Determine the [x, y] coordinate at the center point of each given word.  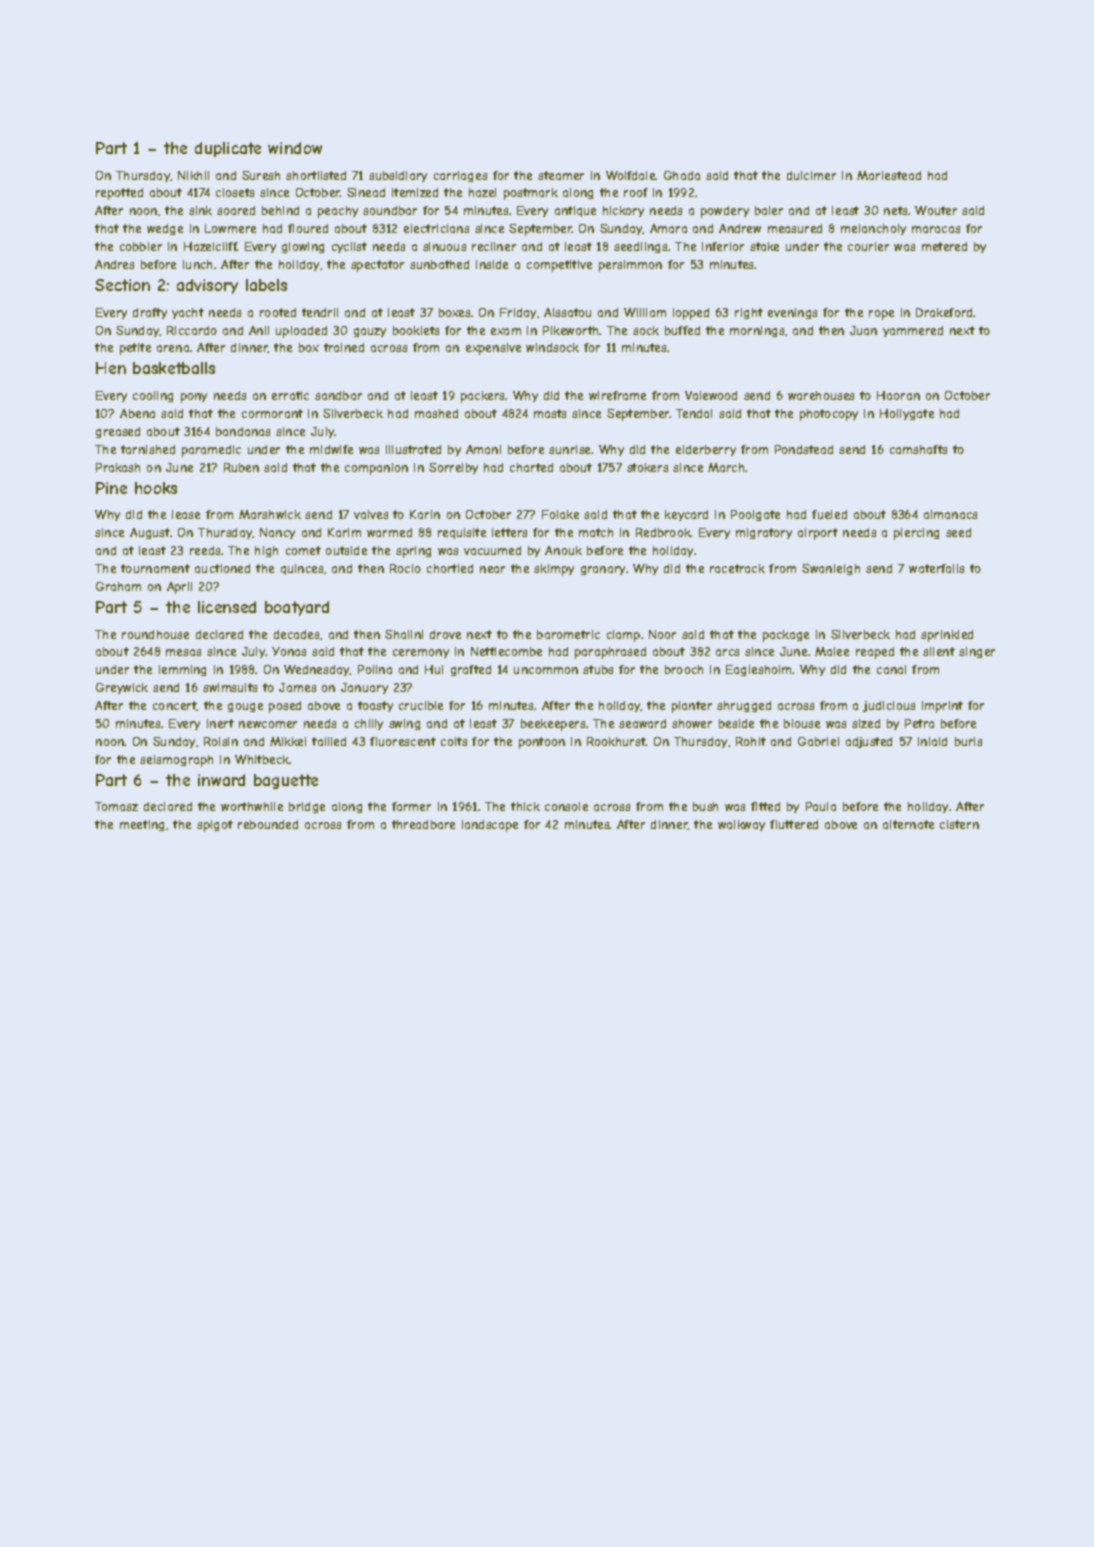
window [295, 148]
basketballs [174, 368]
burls [968, 741]
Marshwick [270, 514]
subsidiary [398, 176]
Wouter [936, 210]
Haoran [898, 395]
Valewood [711, 395]
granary [603, 570]
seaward [642, 723]
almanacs [950, 514]
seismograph [176, 761]
